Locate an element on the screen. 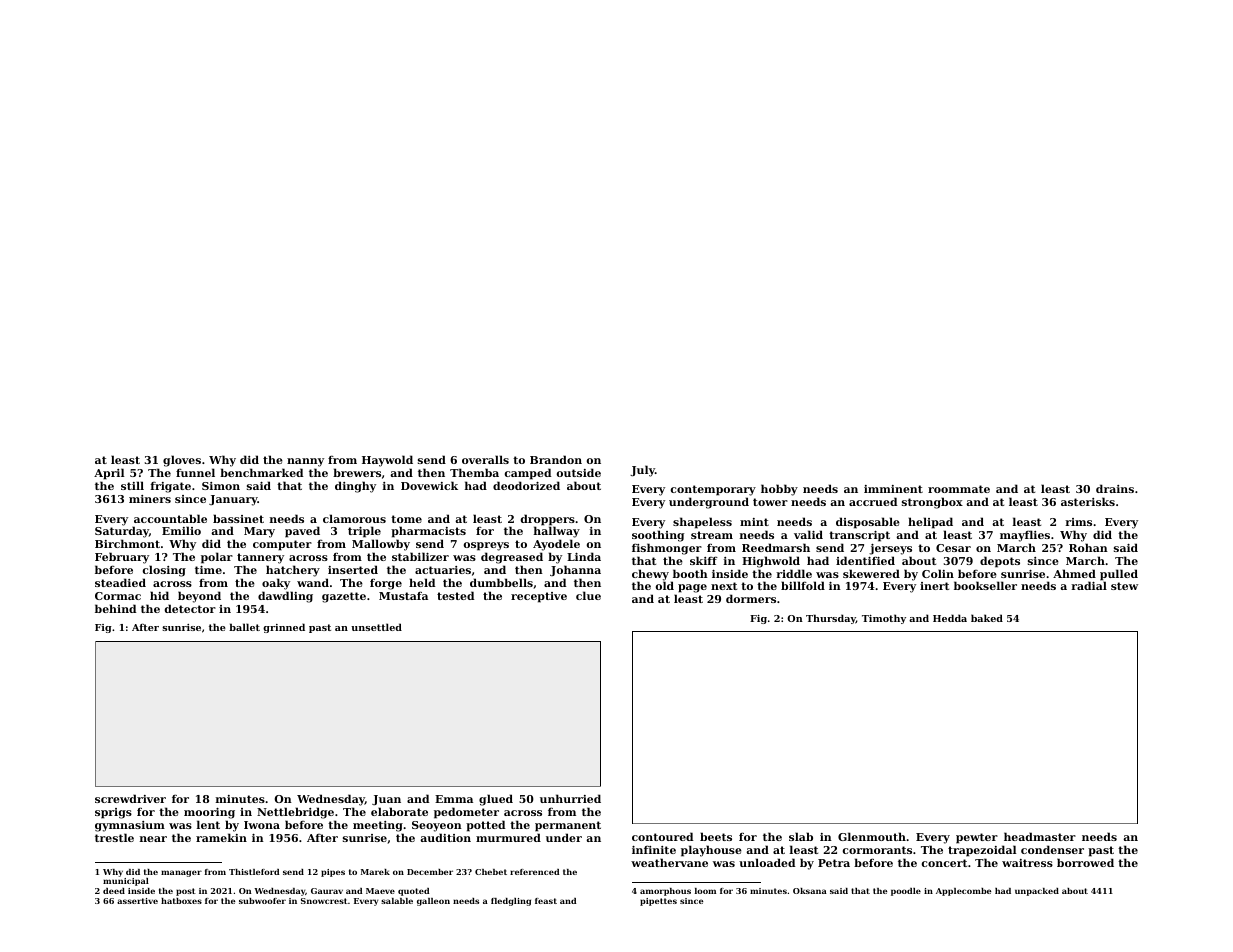  baked is located at coordinates (987, 618).
